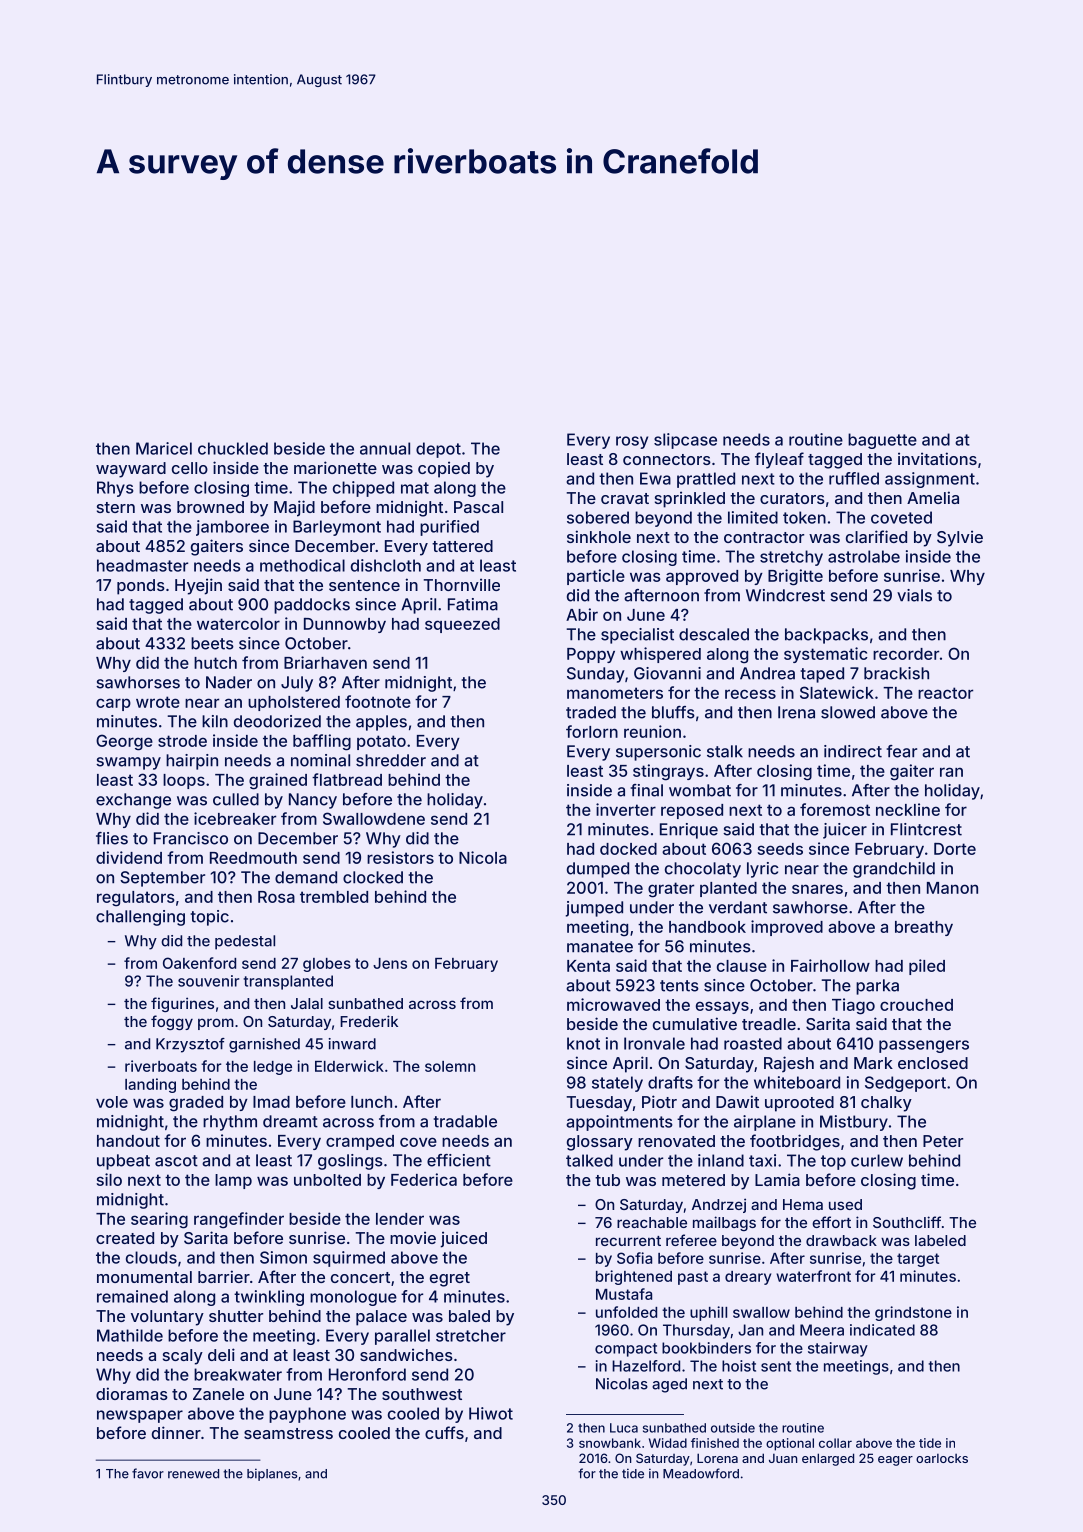 Image resolution: width=1083 pixels, height=1532 pixels. I want to click on biplanes, so click(272, 1474).
